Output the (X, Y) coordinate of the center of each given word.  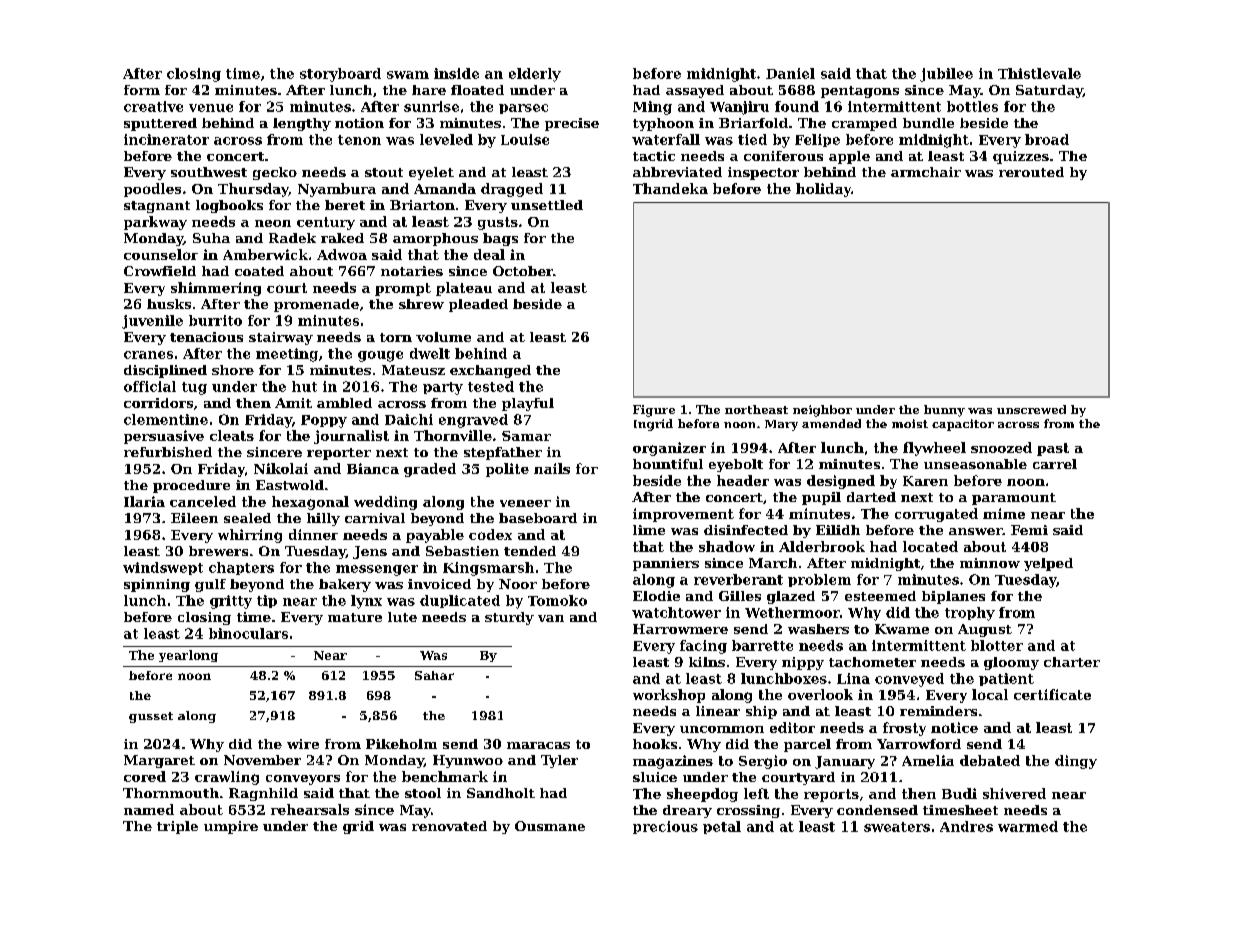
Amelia (928, 760)
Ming (652, 108)
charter (1072, 662)
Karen (925, 481)
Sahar (434, 675)
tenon (359, 140)
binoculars (248, 633)
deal (489, 254)
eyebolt (736, 465)
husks (169, 304)
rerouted (1031, 172)
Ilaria (144, 501)
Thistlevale (1039, 73)
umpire (231, 827)
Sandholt (501, 793)
